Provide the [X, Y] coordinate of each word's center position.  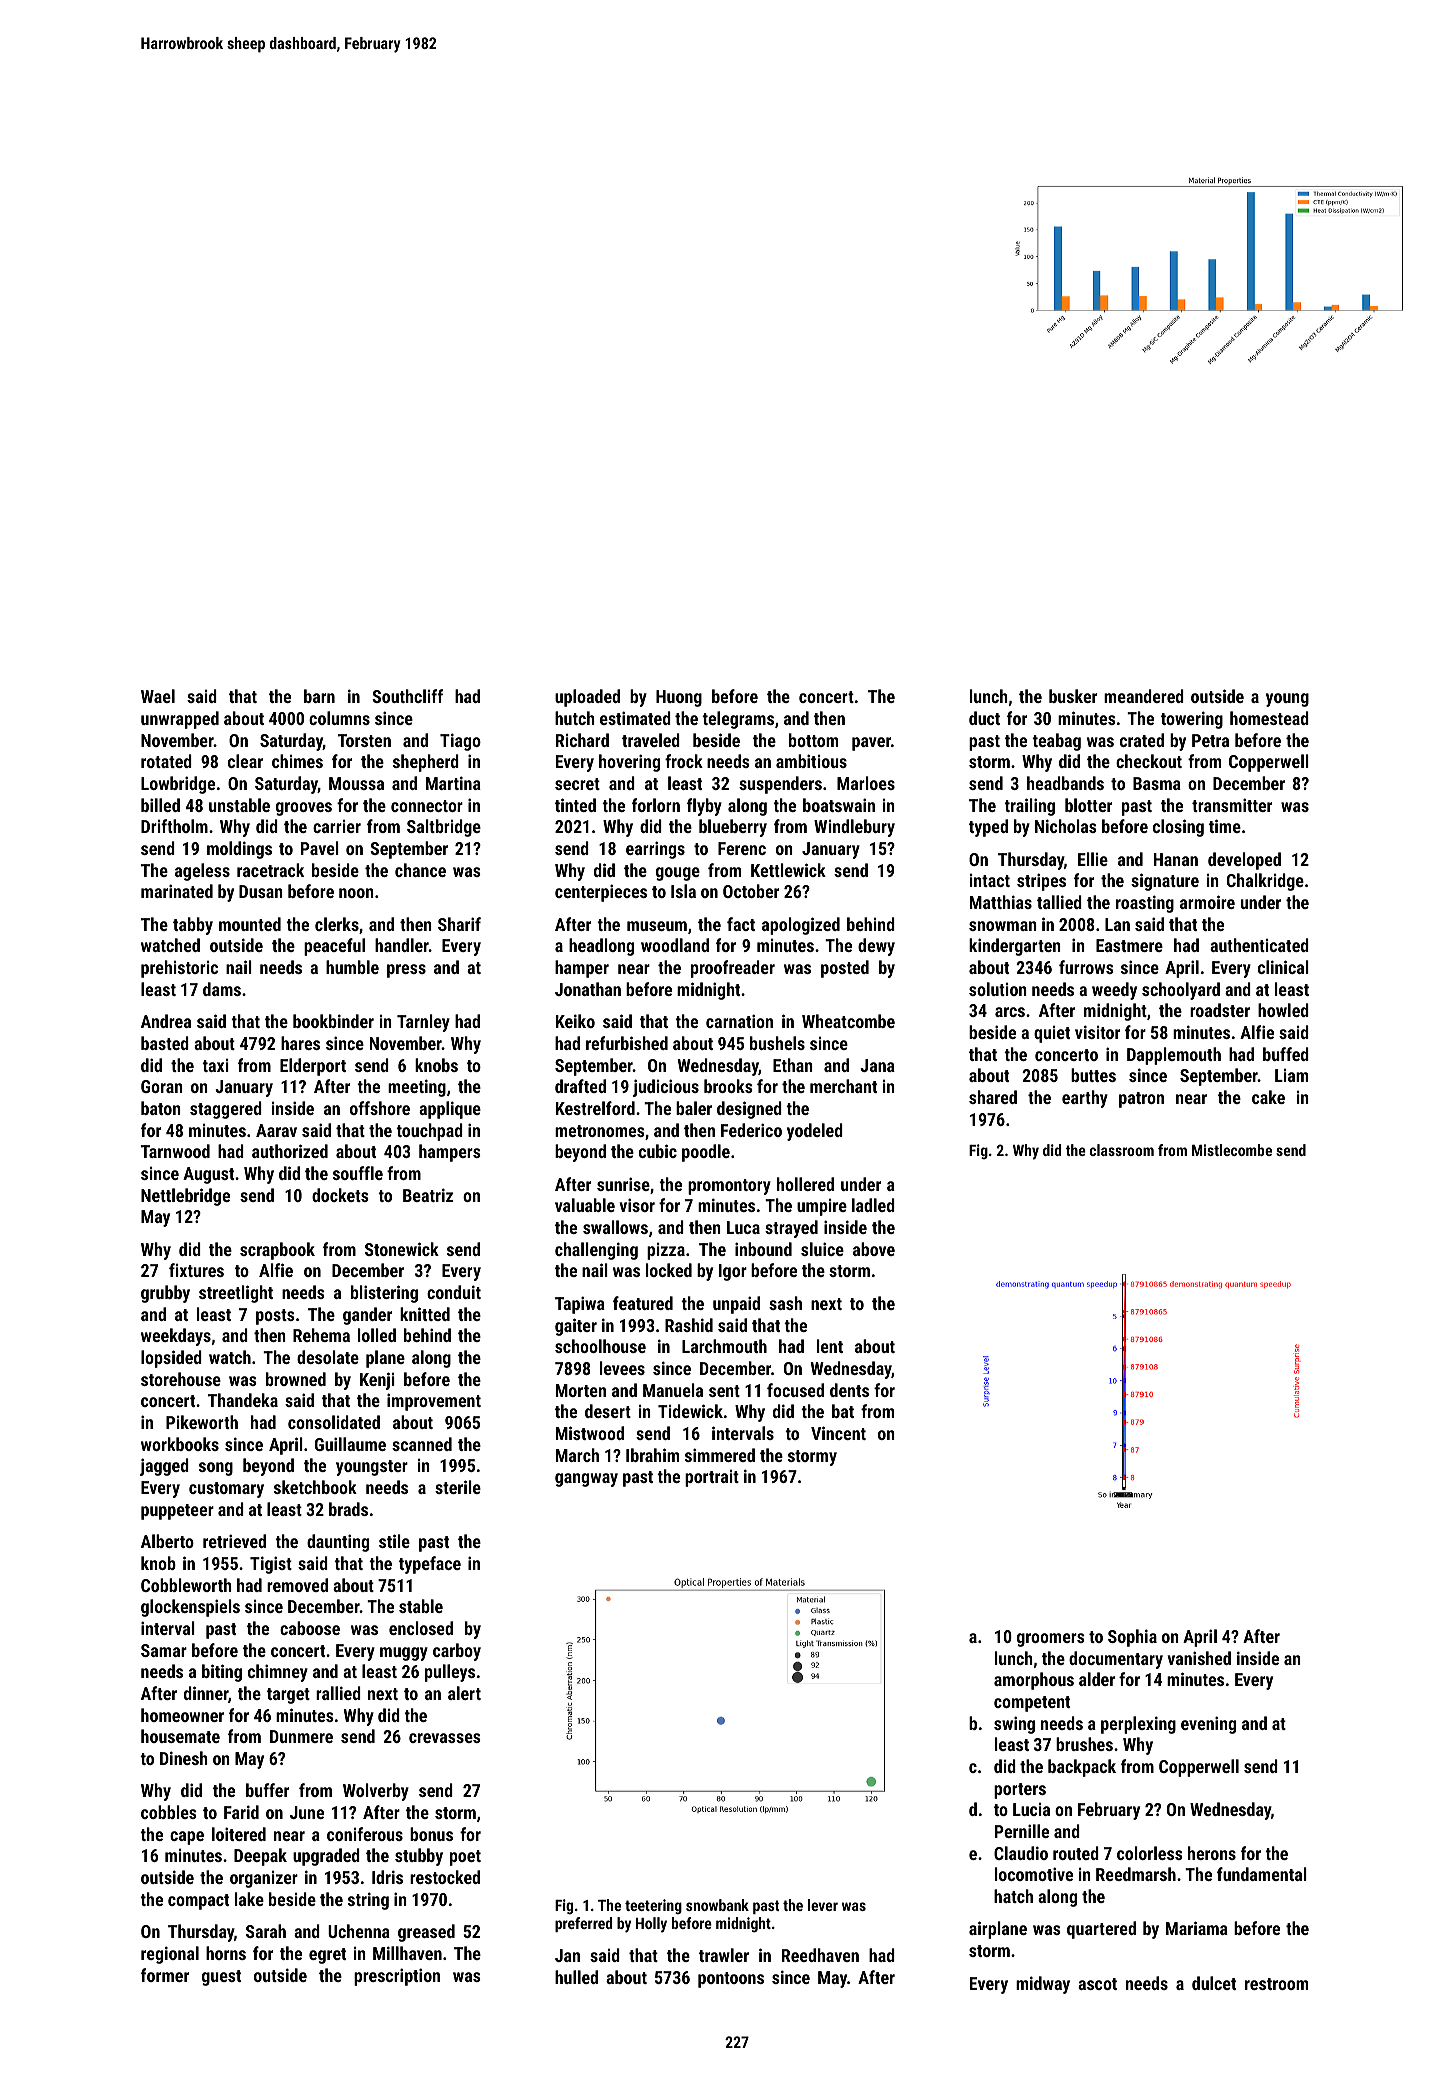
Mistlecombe [1232, 1150]
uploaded [587, 698]
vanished [1199, 1658]
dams [222, 989]
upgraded [326, 1857]
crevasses [445, 1738]
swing [1014, 1725]
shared [993, 1097]
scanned [422, 1444]
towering [1192, 720]
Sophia [1132, 1638]
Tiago [460, 742]
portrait [712, 1478]
